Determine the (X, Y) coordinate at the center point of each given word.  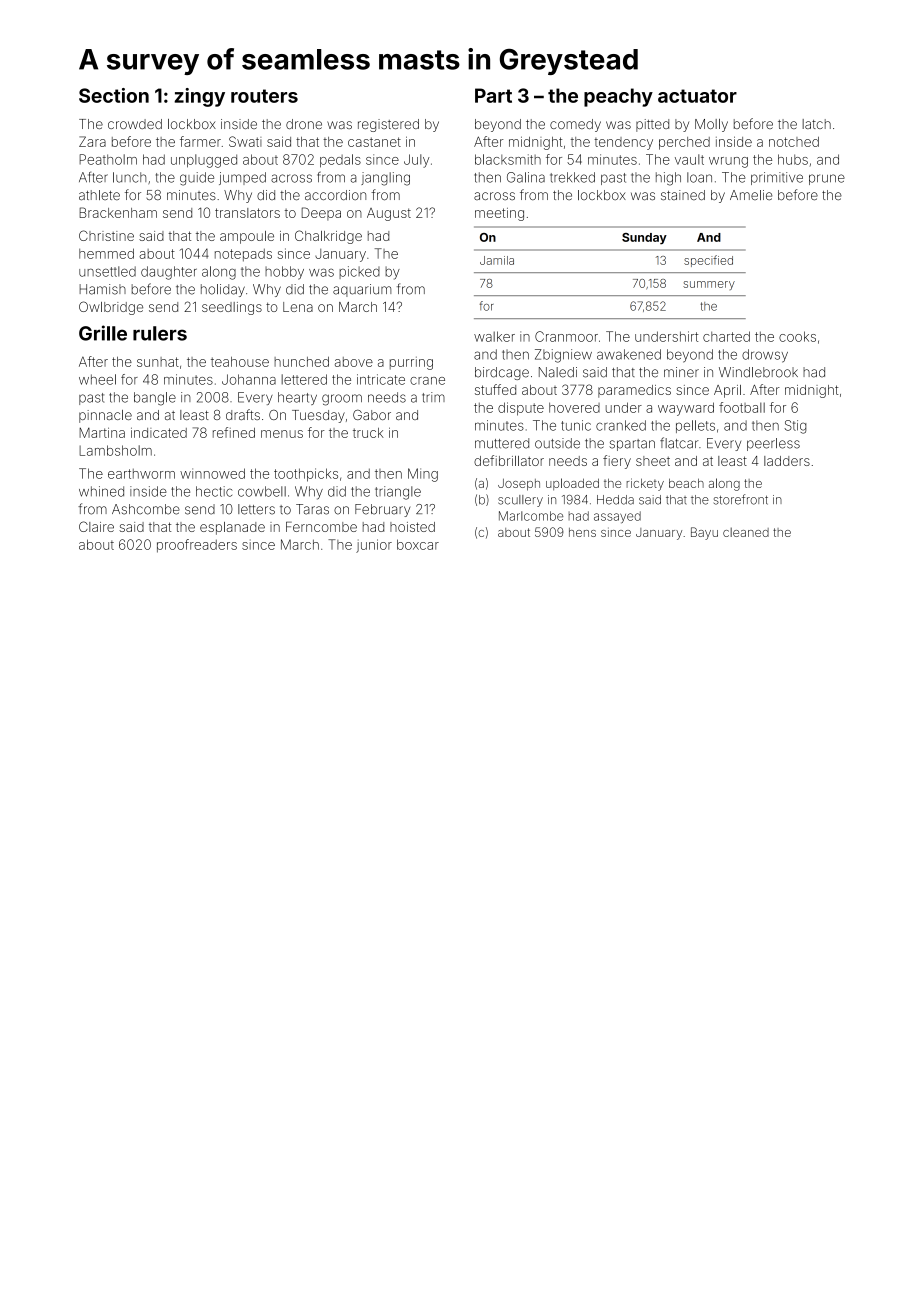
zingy (199, 97)
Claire (96, 526)
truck (368, 433)
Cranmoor (566, 336)
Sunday (644, 239)
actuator (697, 96)
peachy (618, 97)
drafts (243, 414)
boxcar (418, 544)
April (727, 391)
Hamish (102, 289)
